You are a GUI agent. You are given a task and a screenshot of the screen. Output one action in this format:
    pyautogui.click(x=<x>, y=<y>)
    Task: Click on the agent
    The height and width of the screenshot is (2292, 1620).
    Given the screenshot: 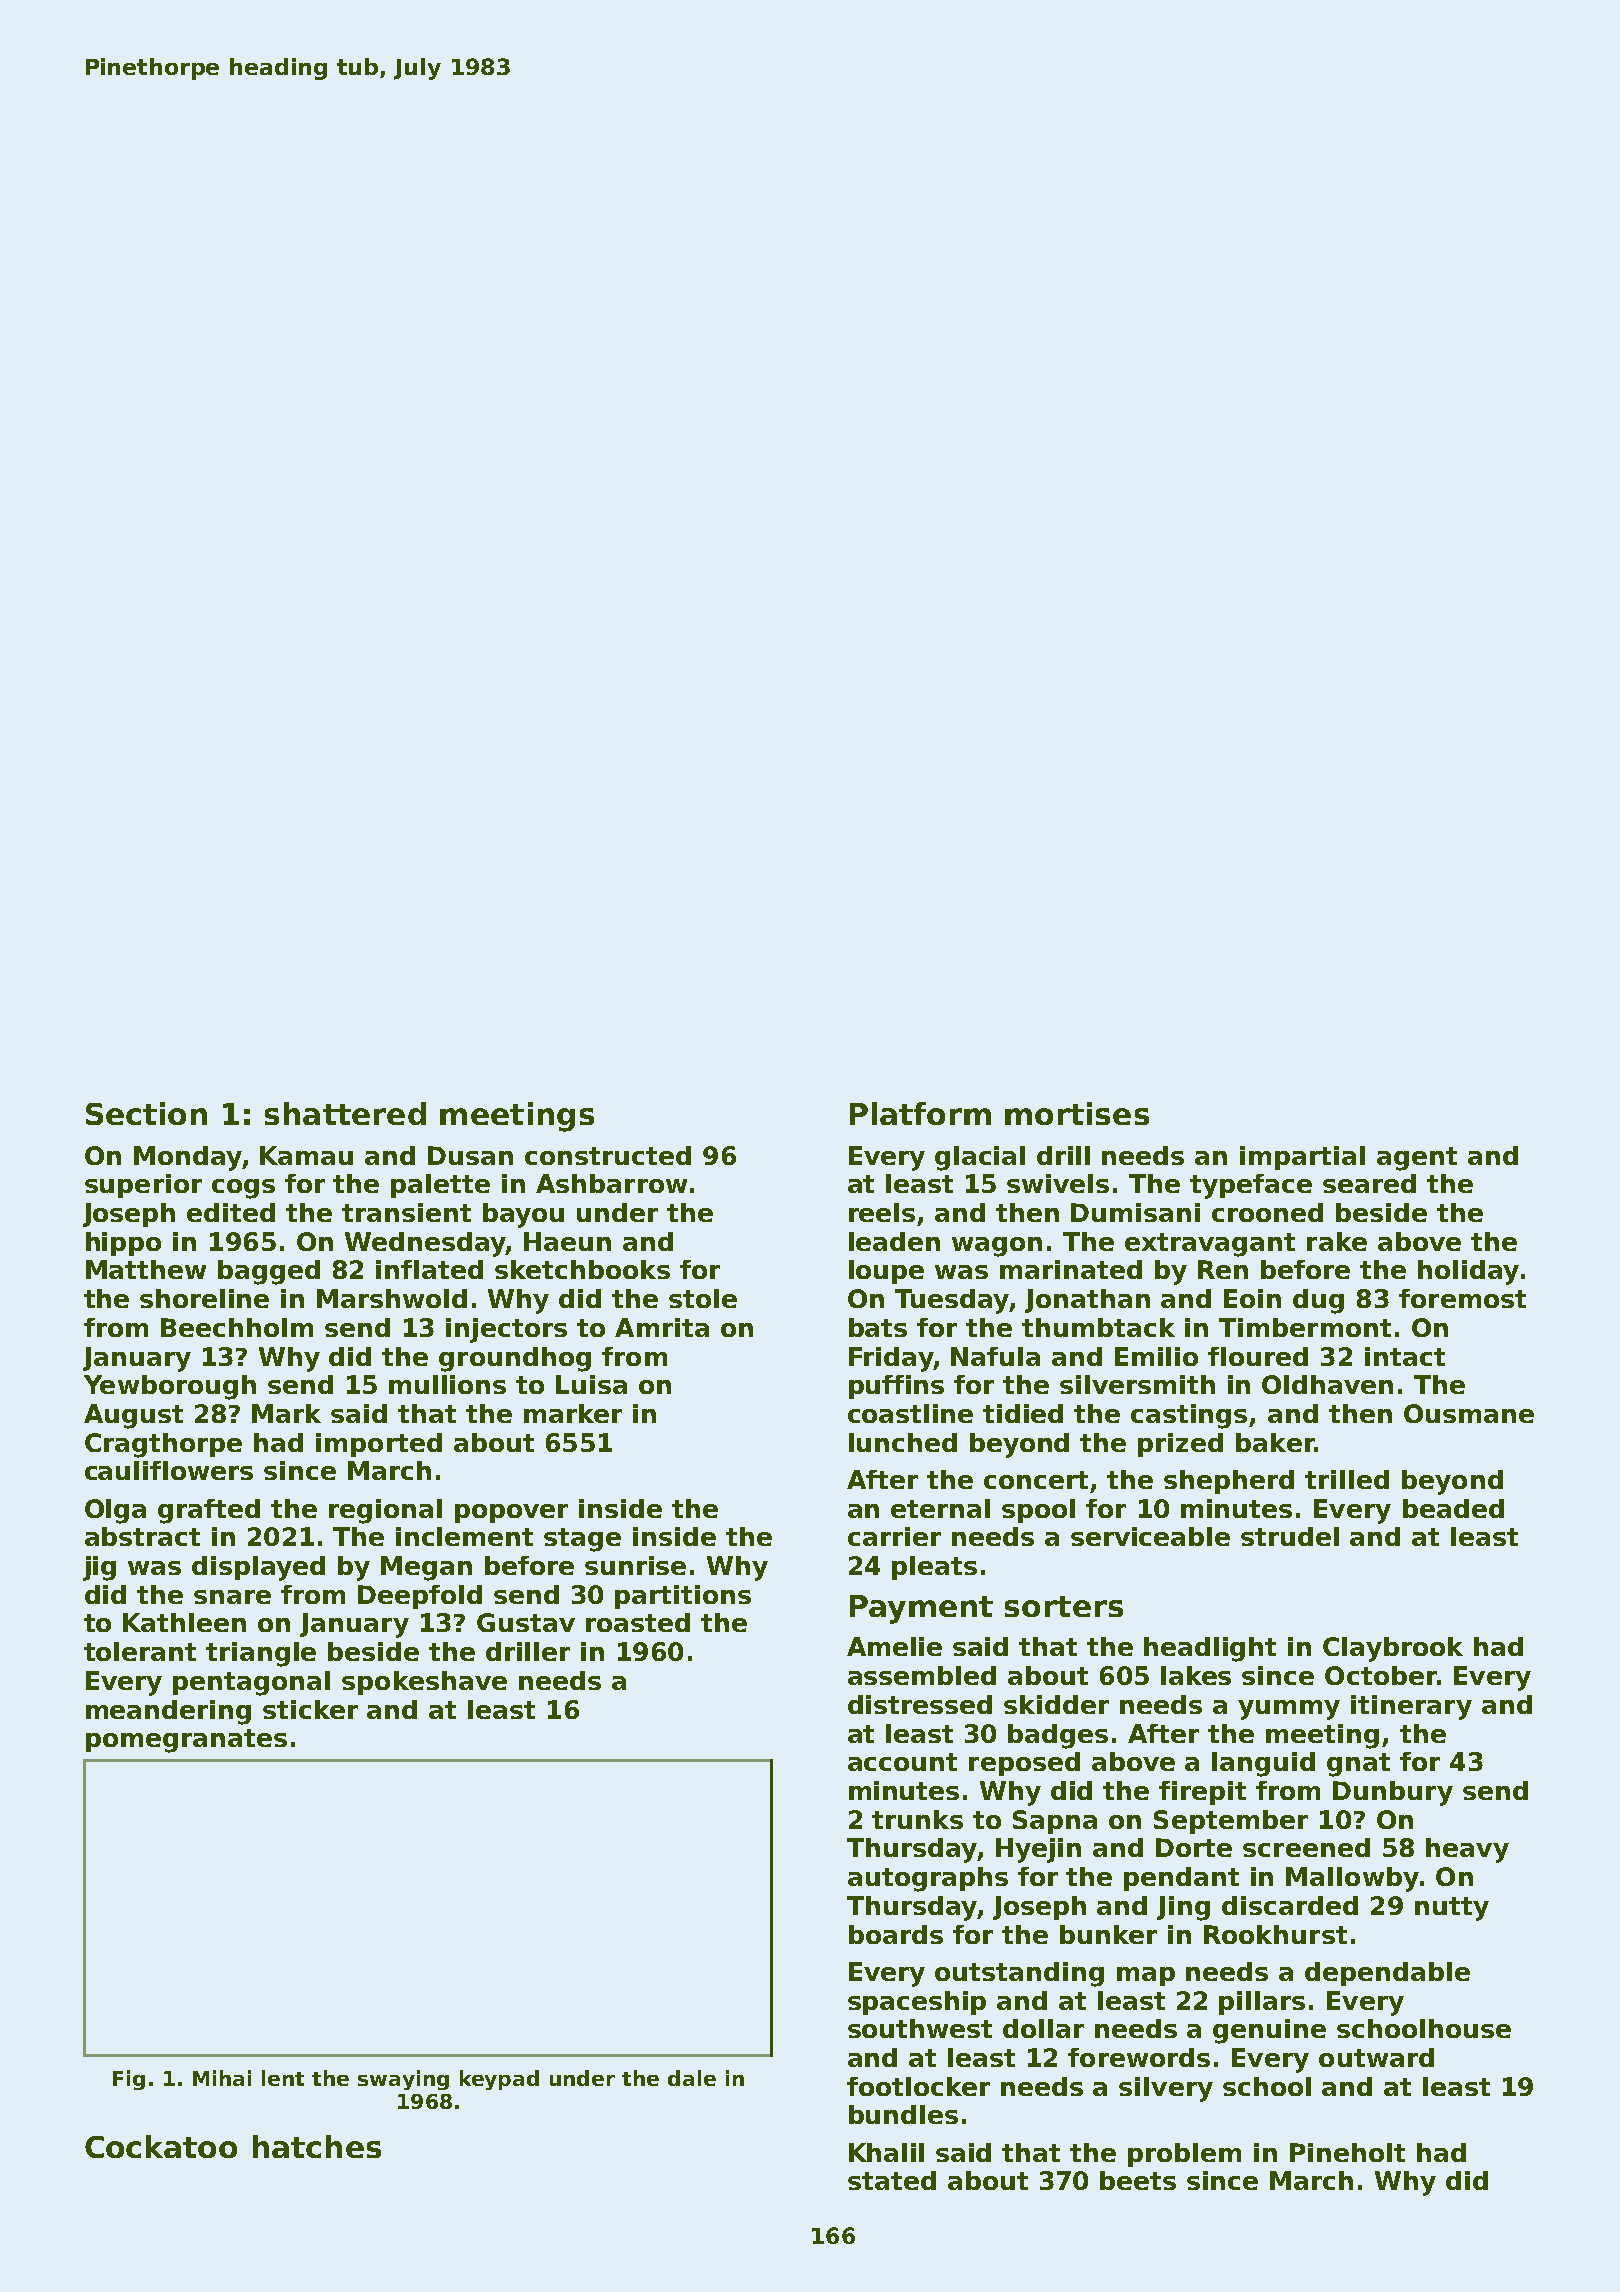 What is the action you would take?
    pyautogui.click(x=1417, y=1159)
